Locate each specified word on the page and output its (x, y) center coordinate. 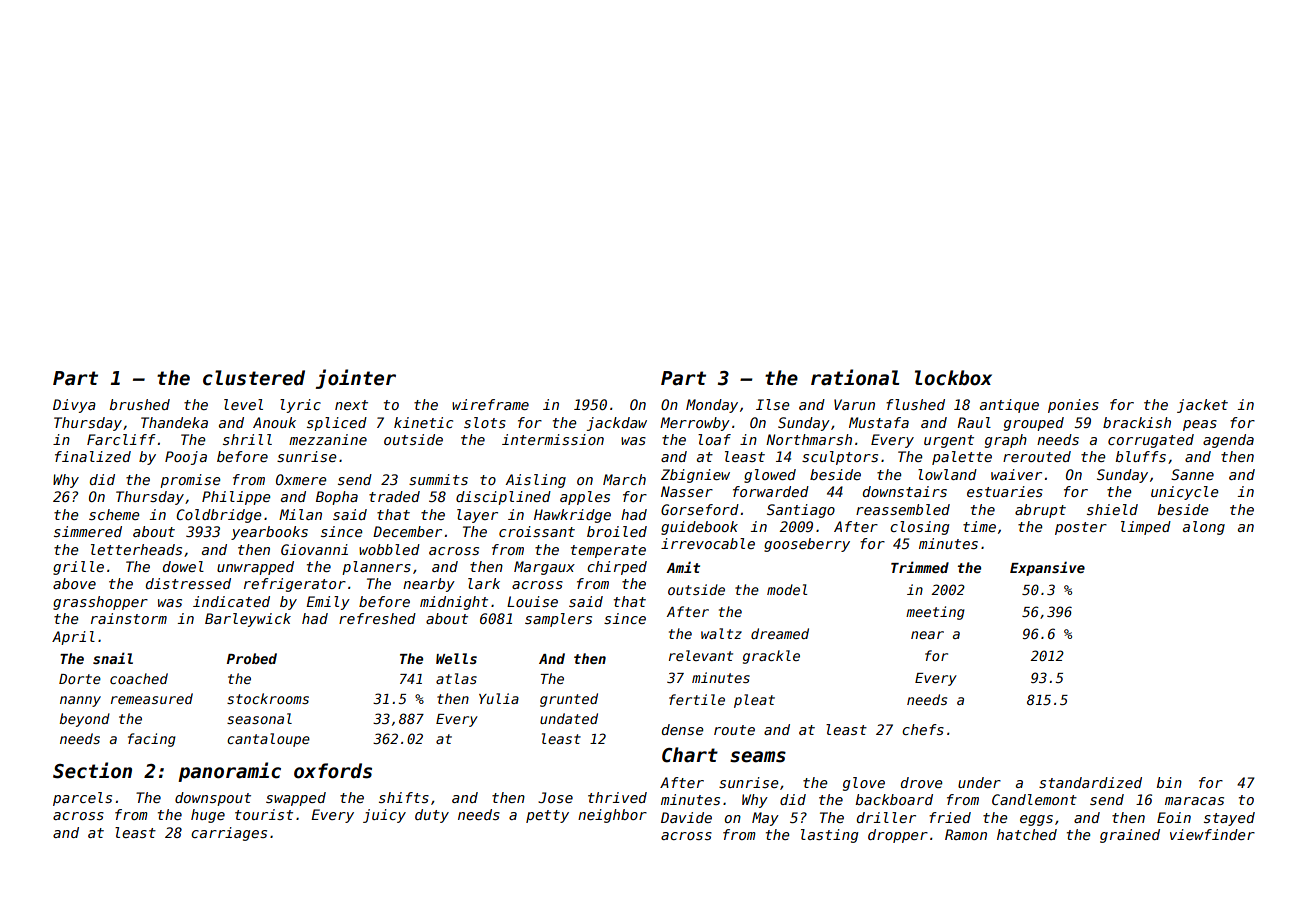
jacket (1202, 406)
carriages (229, 834)
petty (547, 816)
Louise (532, 601)
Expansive (1047, 568)
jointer (356, 379)
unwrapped (255, 568)
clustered (254, 378)
